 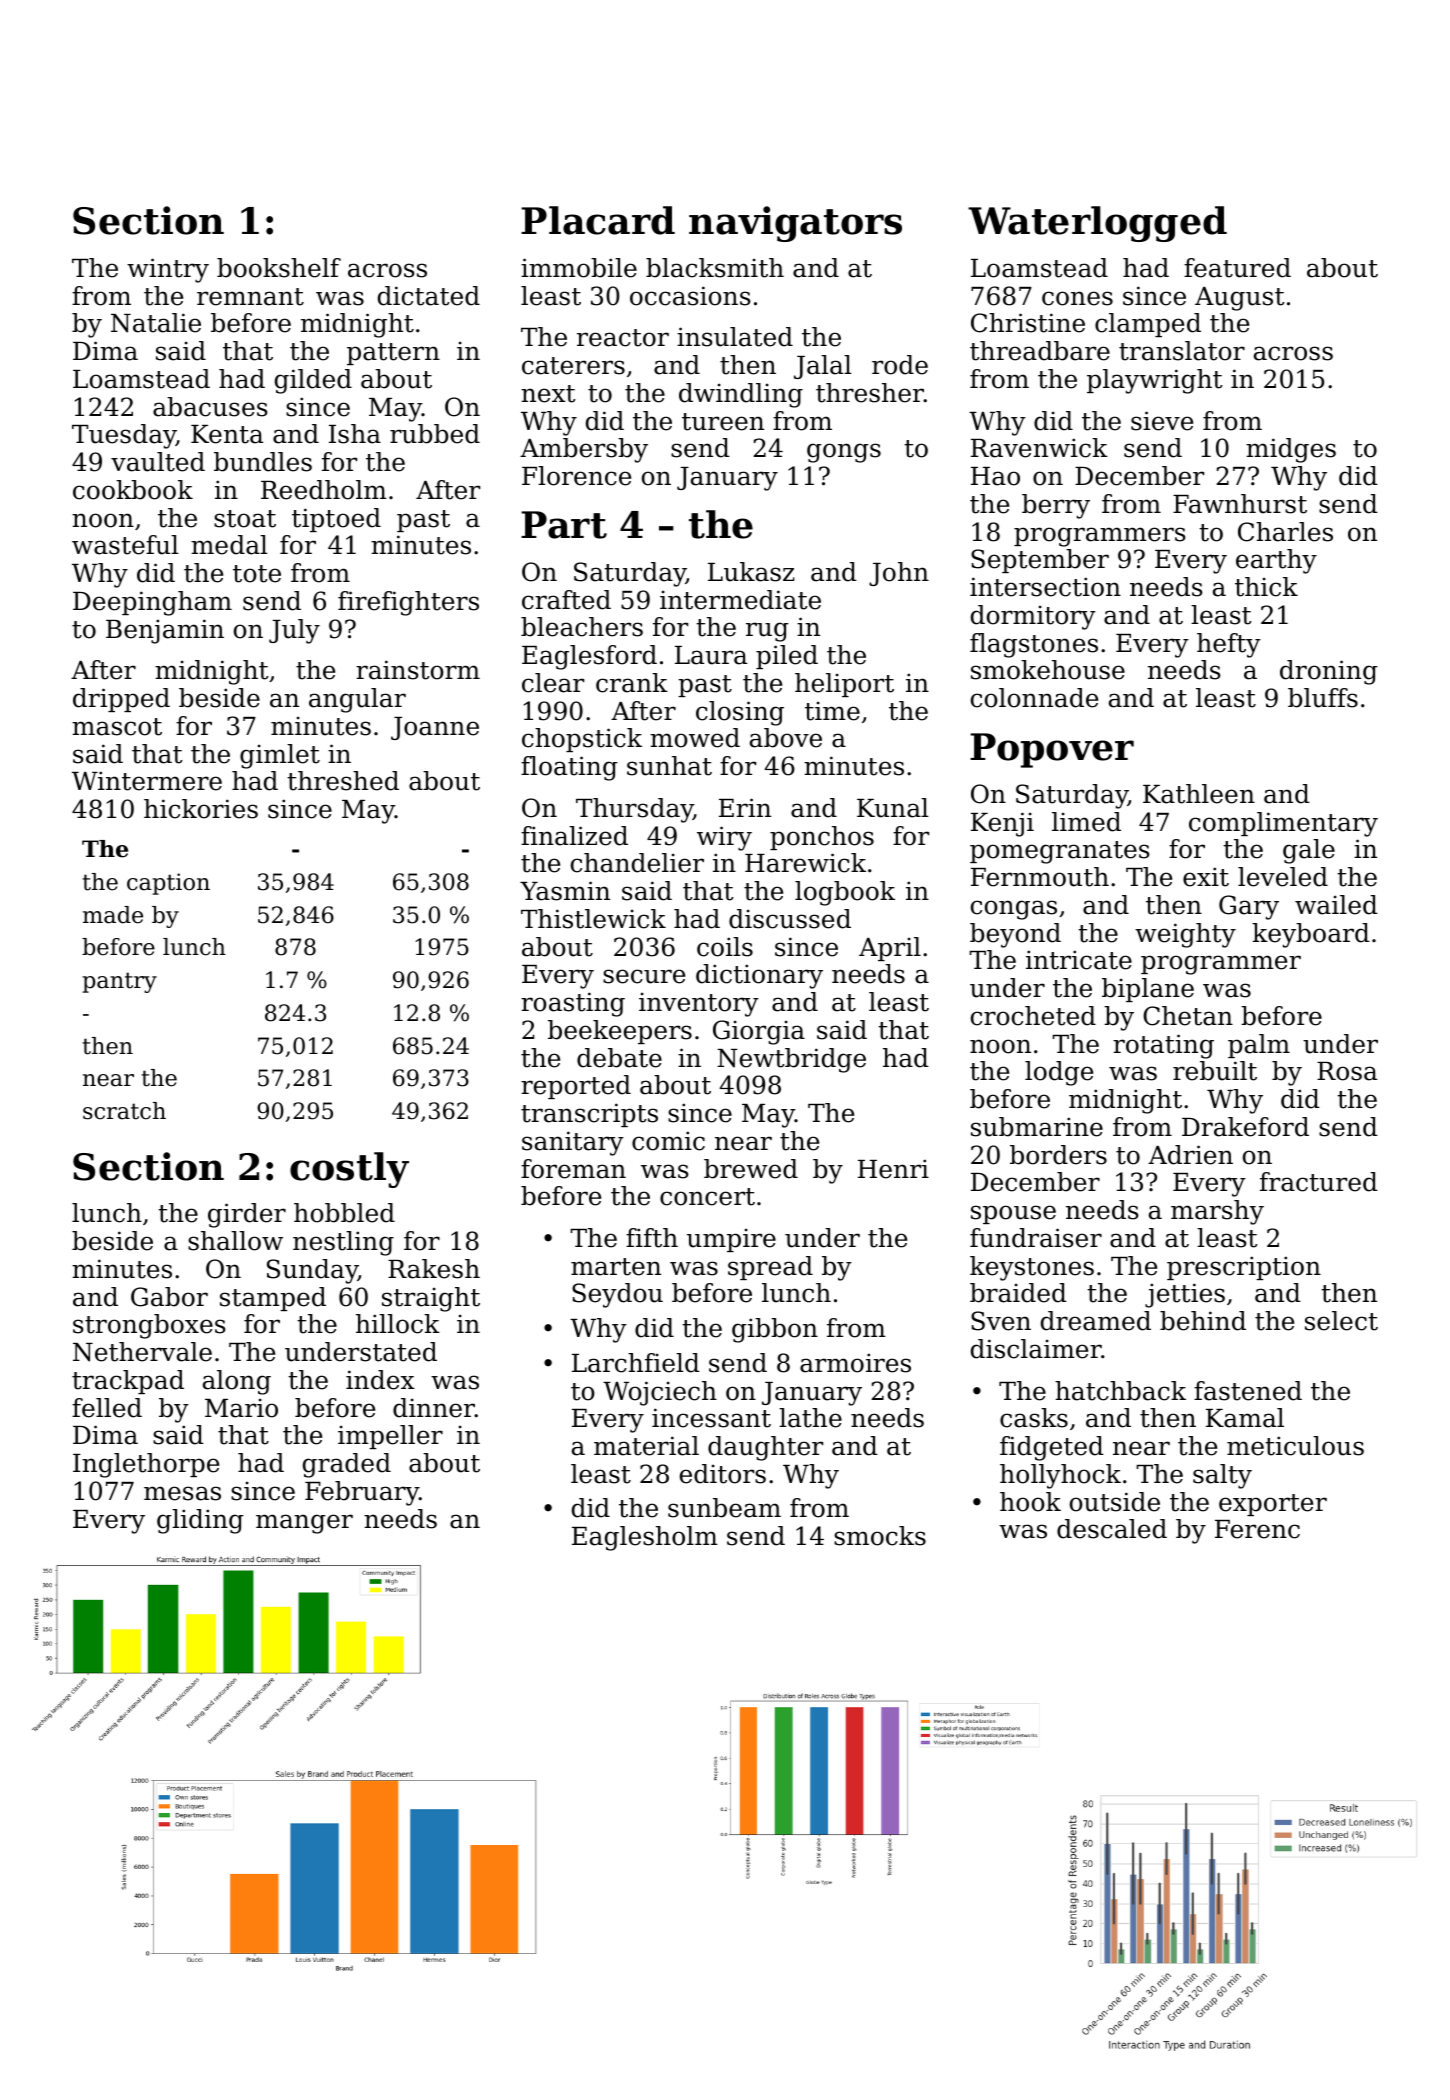 I want to click on felled, so click(x=107, y=1408).
